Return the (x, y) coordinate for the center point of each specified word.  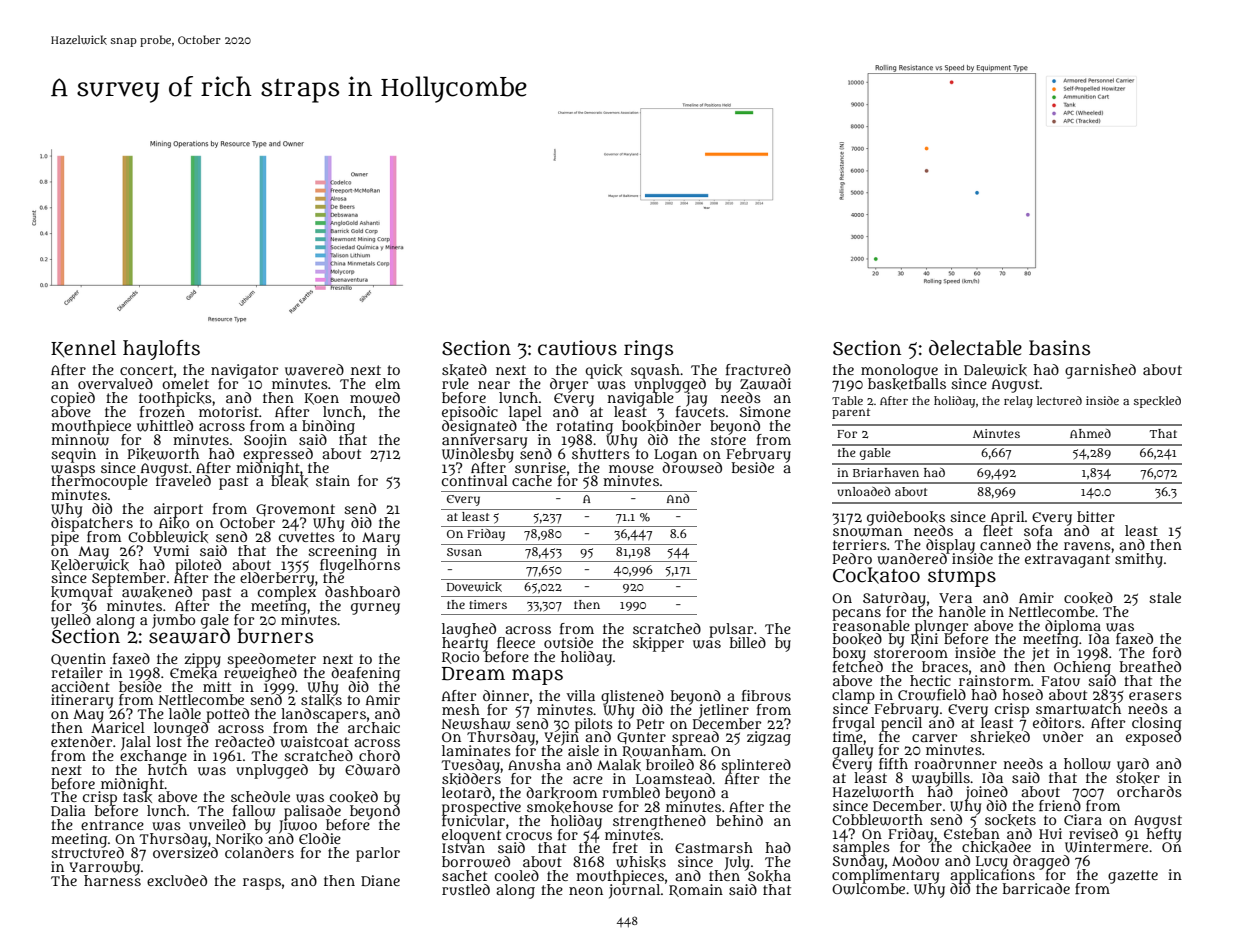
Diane (380, 880)
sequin (73, 455)
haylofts (161, 350)
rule (455, 383)
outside (568, 642)
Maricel (118, 728)
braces (945, 666)
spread (695, 738)
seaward (189, 636)
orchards (1149, 791)
